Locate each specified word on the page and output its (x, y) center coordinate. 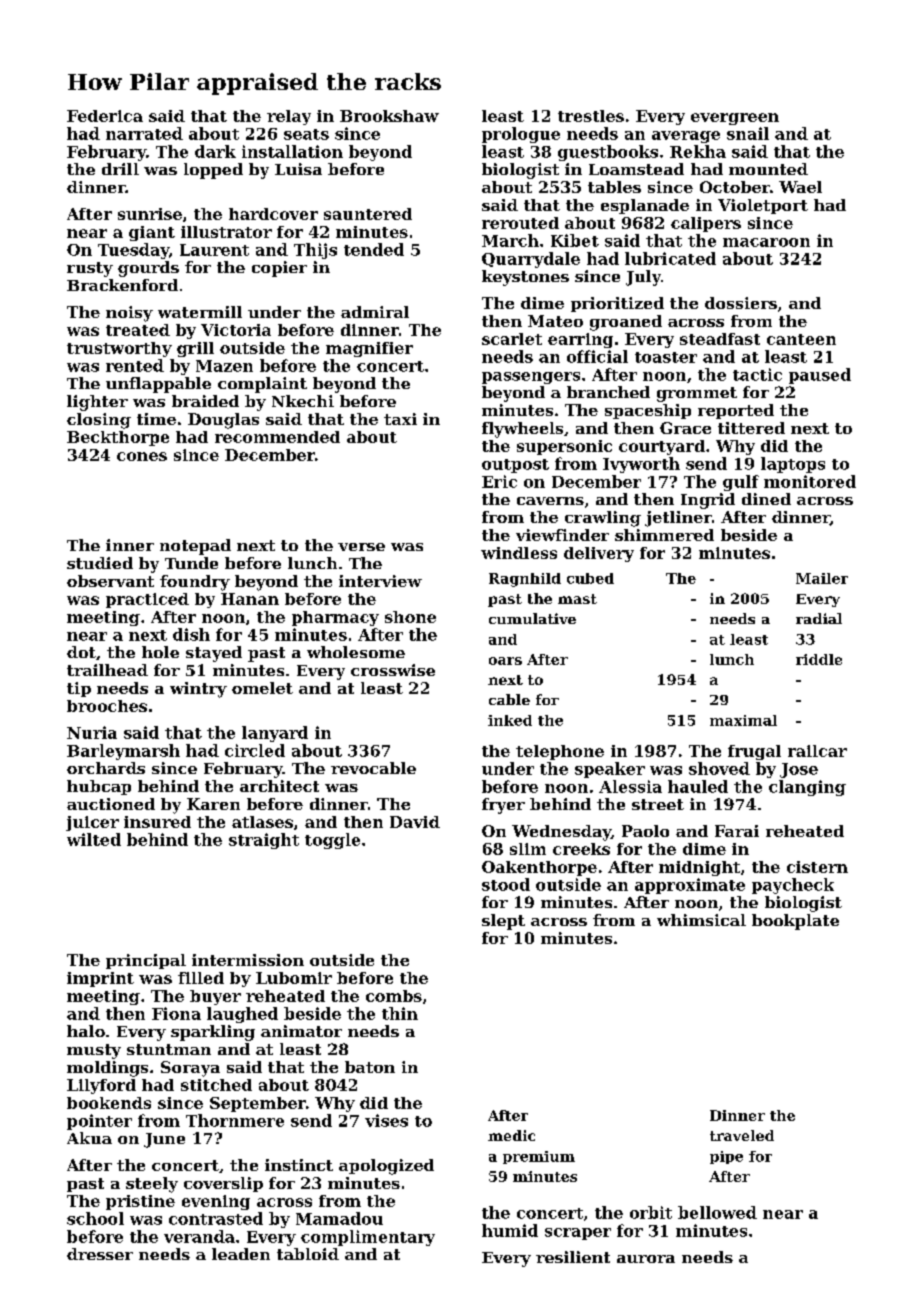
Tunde (191, 563)
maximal (743, 720)
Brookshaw (389, 116)
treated (138, 330)
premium (539, 1157)
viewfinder (562, 535)
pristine (140, 1202)
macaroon (766, 242)
